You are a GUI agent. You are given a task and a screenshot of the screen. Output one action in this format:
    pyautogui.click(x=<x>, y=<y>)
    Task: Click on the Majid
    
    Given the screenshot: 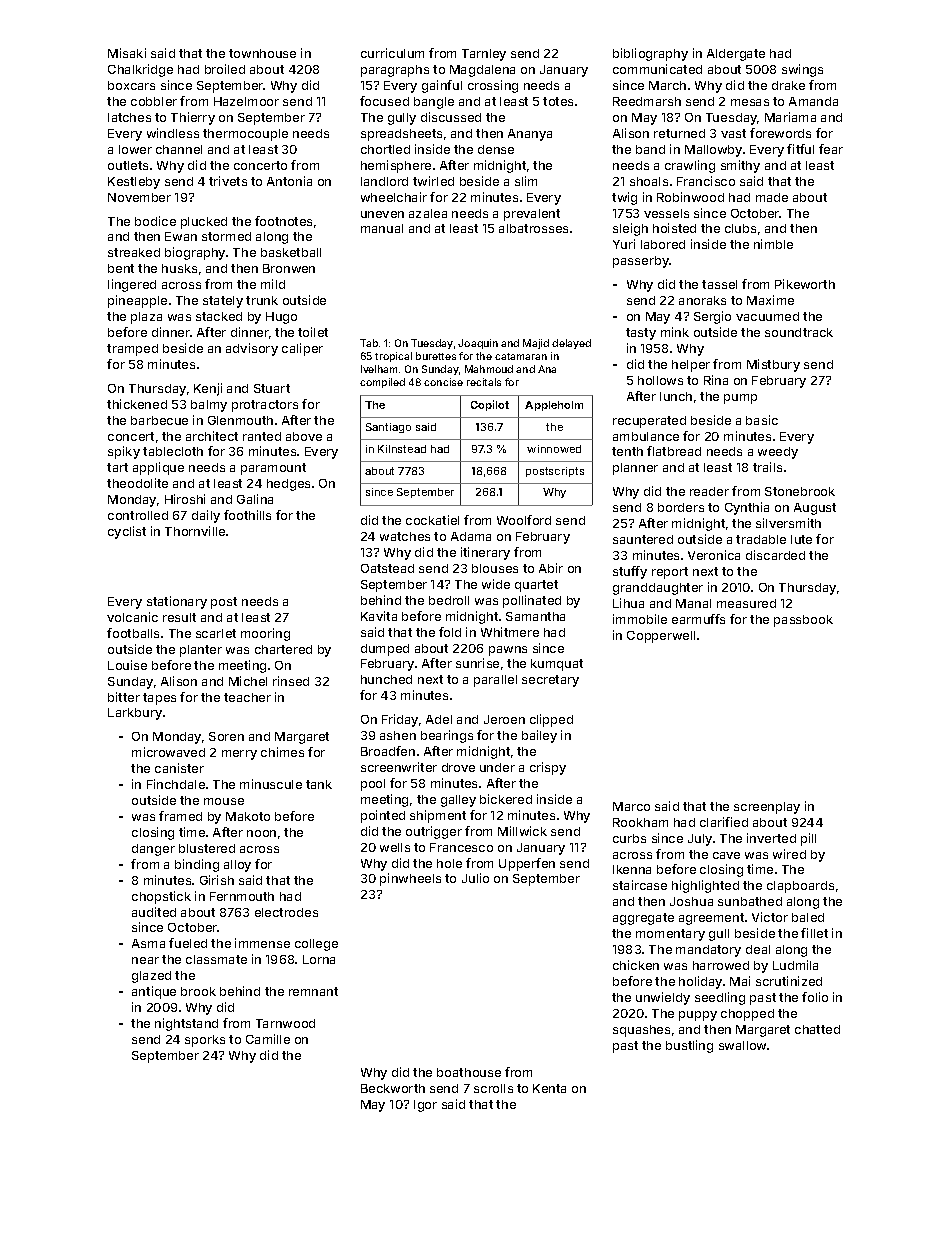 What is the action you would take?
    pyautogui.click(x=536, y=344)
